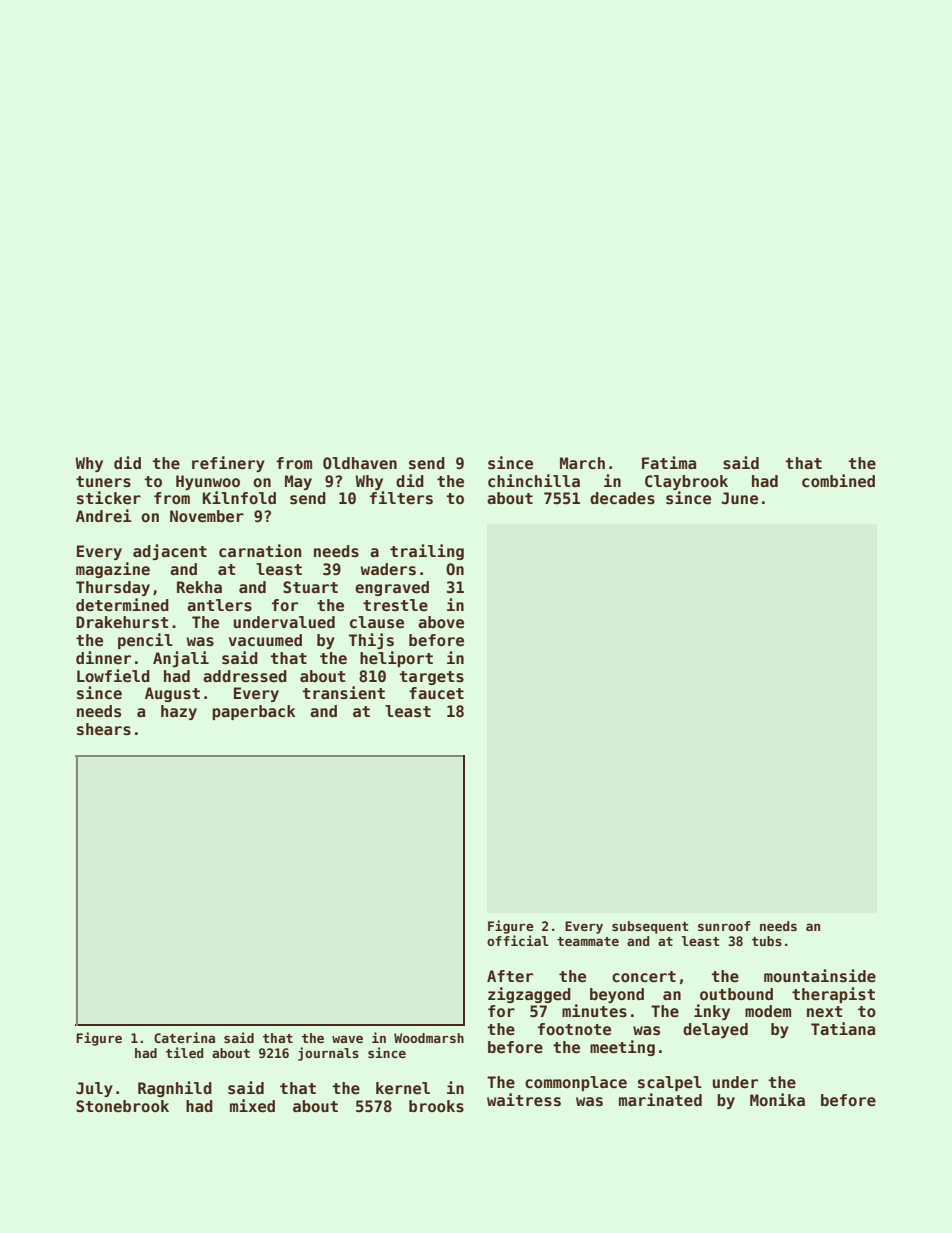 This document has width=952, height=1233. I want to click on Ragnhild, so click(175, 1089).
